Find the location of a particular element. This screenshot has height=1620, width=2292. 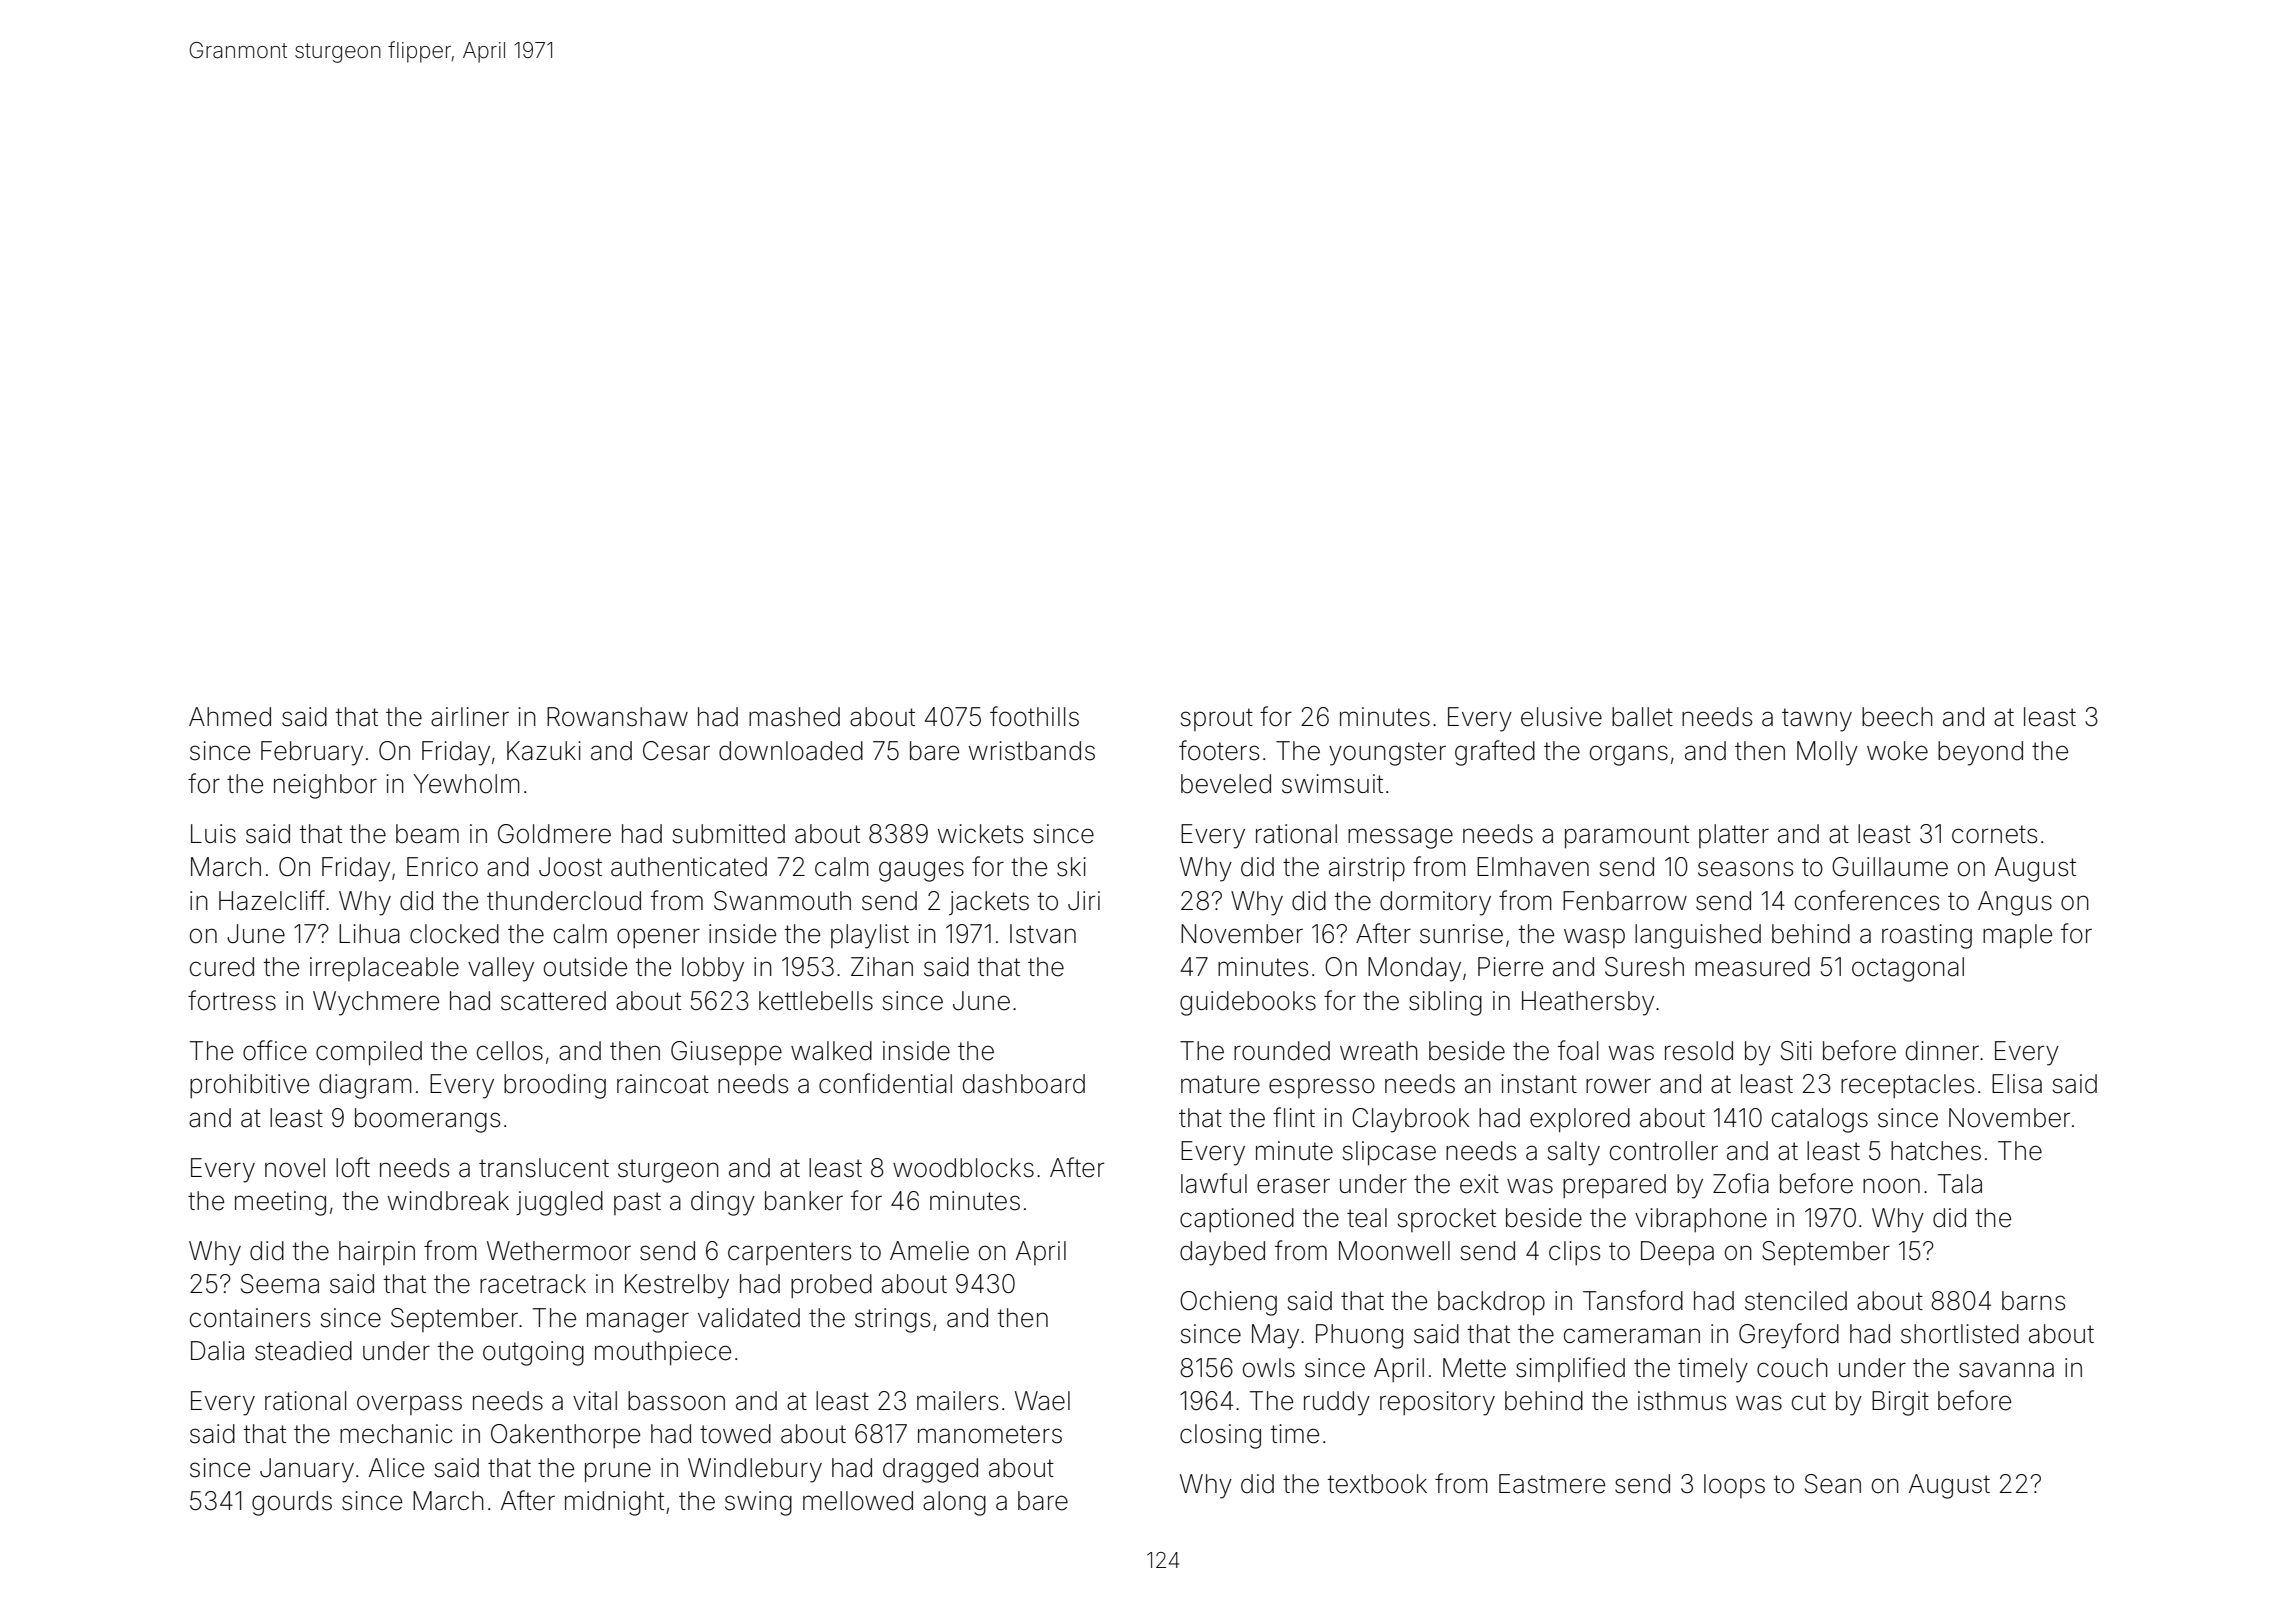

strings is located at coordinates (892, 1320).
